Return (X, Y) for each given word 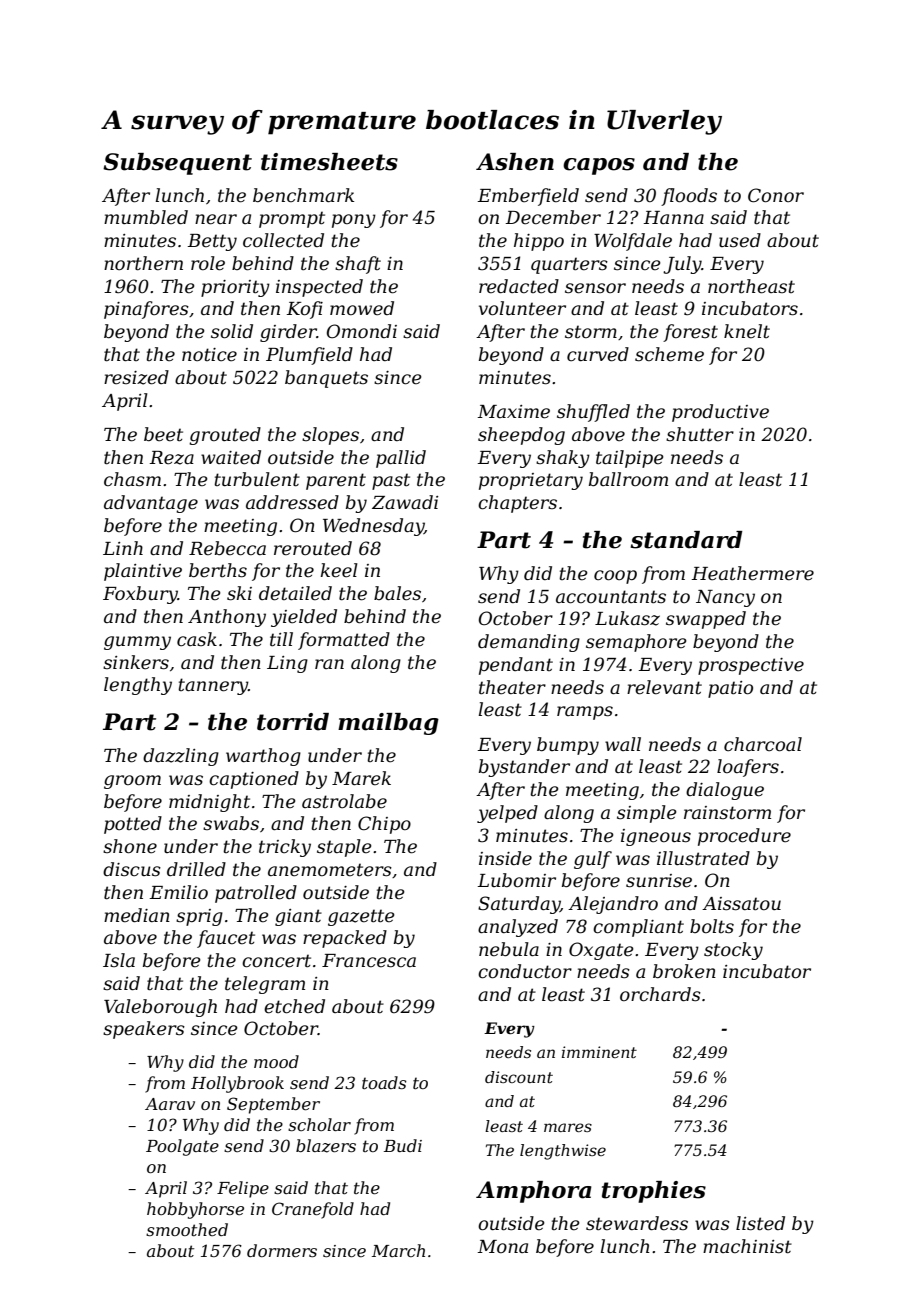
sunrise (659, 881)
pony (354, 221)
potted (133, 825)
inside (505, 858)
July (682, 265)
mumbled (146, 217)
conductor (525, 971)
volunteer (522, 308)
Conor (776, 195)
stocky (733, 951)
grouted (225, 436)
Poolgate (182, 1147)
